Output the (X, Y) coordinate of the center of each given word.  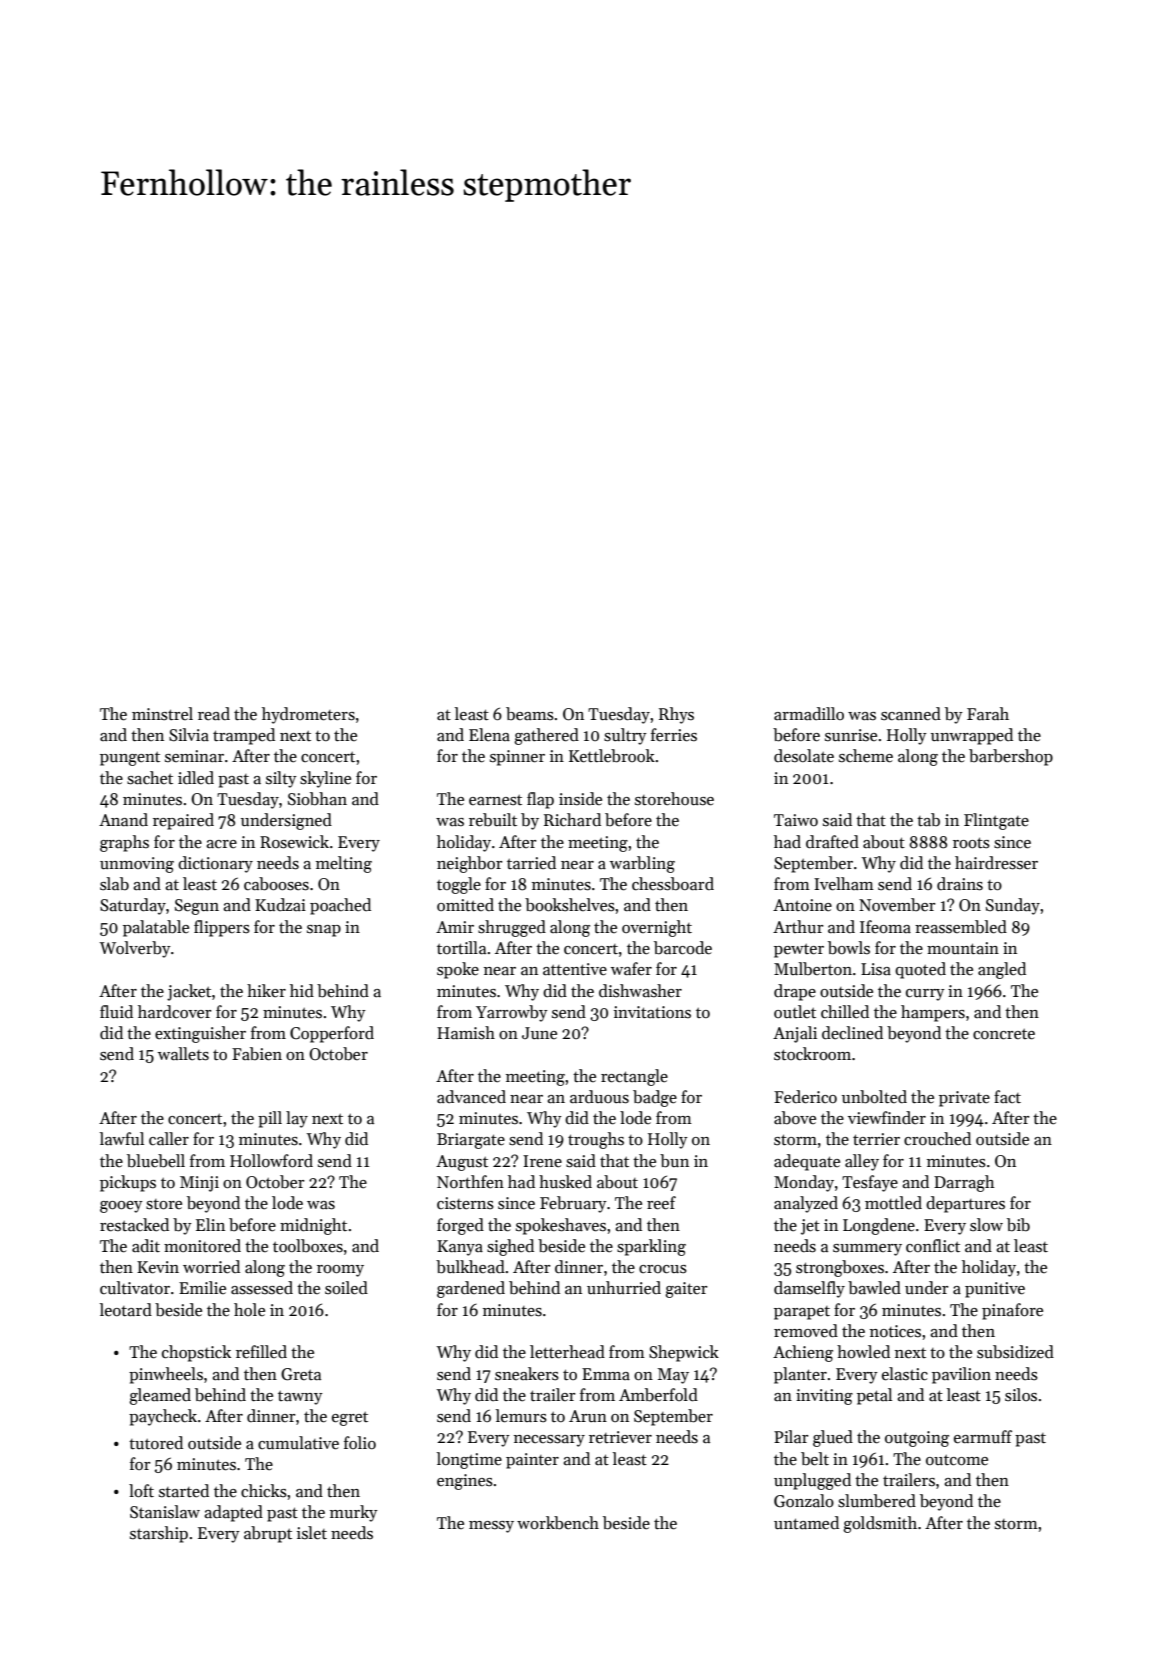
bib (1018, 1225)
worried (211, 1267)
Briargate (471, 1141)
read (214, 714)
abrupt (268, 1534)
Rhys (676, 715)
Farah (988, 714)
